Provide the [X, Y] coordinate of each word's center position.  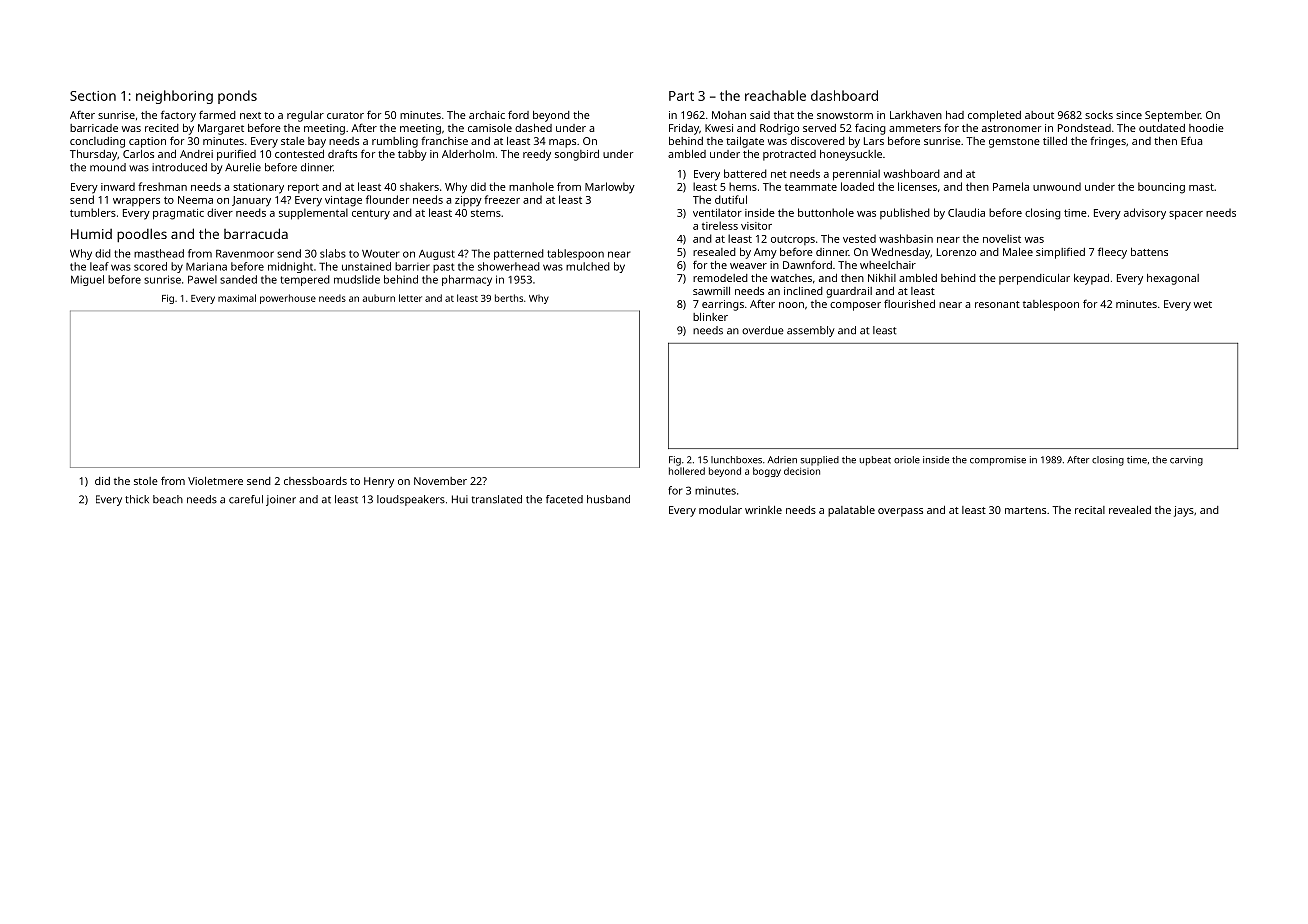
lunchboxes [736, 460]
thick [137, 499]
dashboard [844, 95]
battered [745, 173]
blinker [710, 317]
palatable [851, 511]
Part [681, 96]
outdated [1162, 128]
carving [1186, 461]
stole [146, 481]
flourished [909, 303]
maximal [237, 298]
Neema [195, 200]
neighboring [174, 97]
